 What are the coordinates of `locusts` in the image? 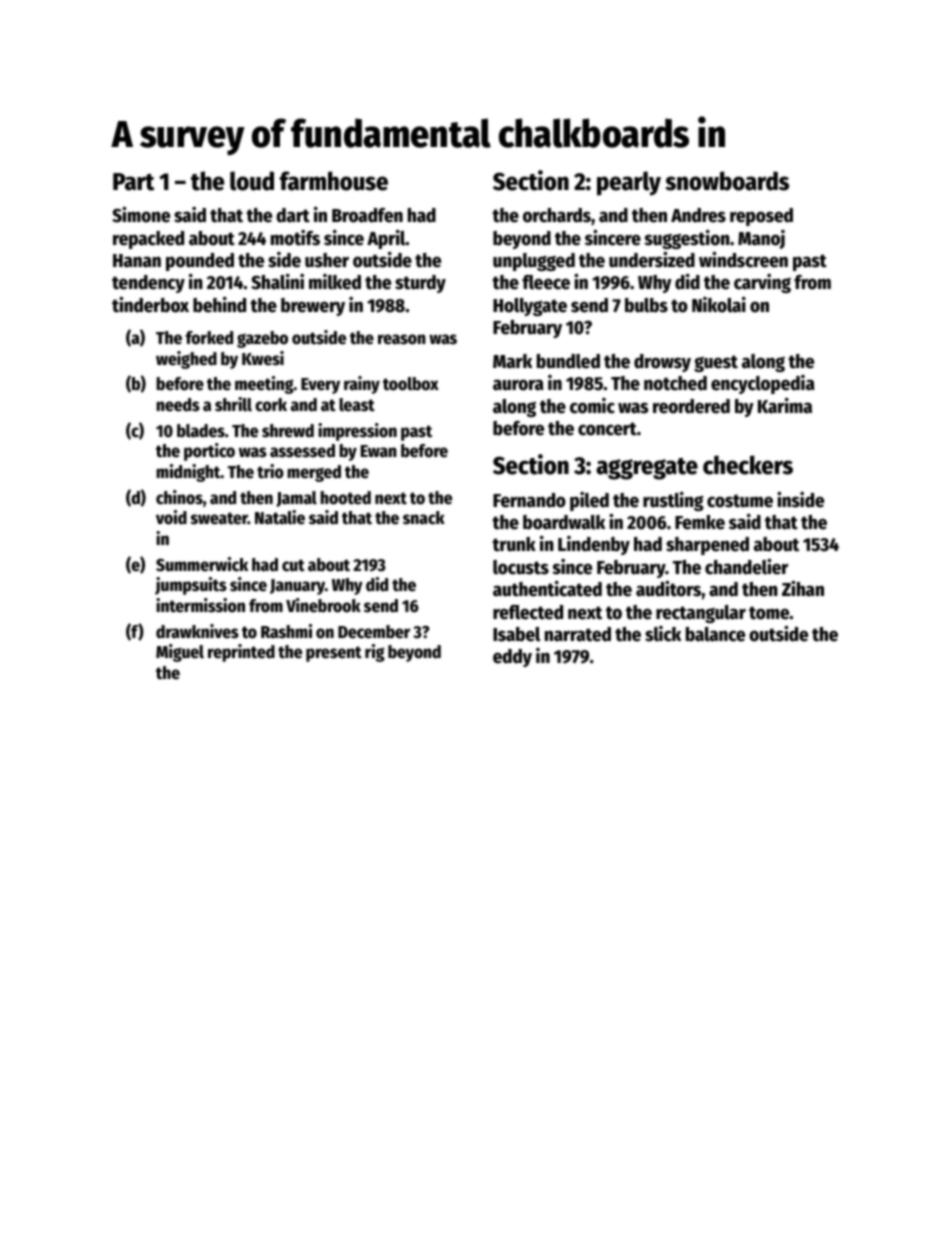 It's located at (521, 567).
